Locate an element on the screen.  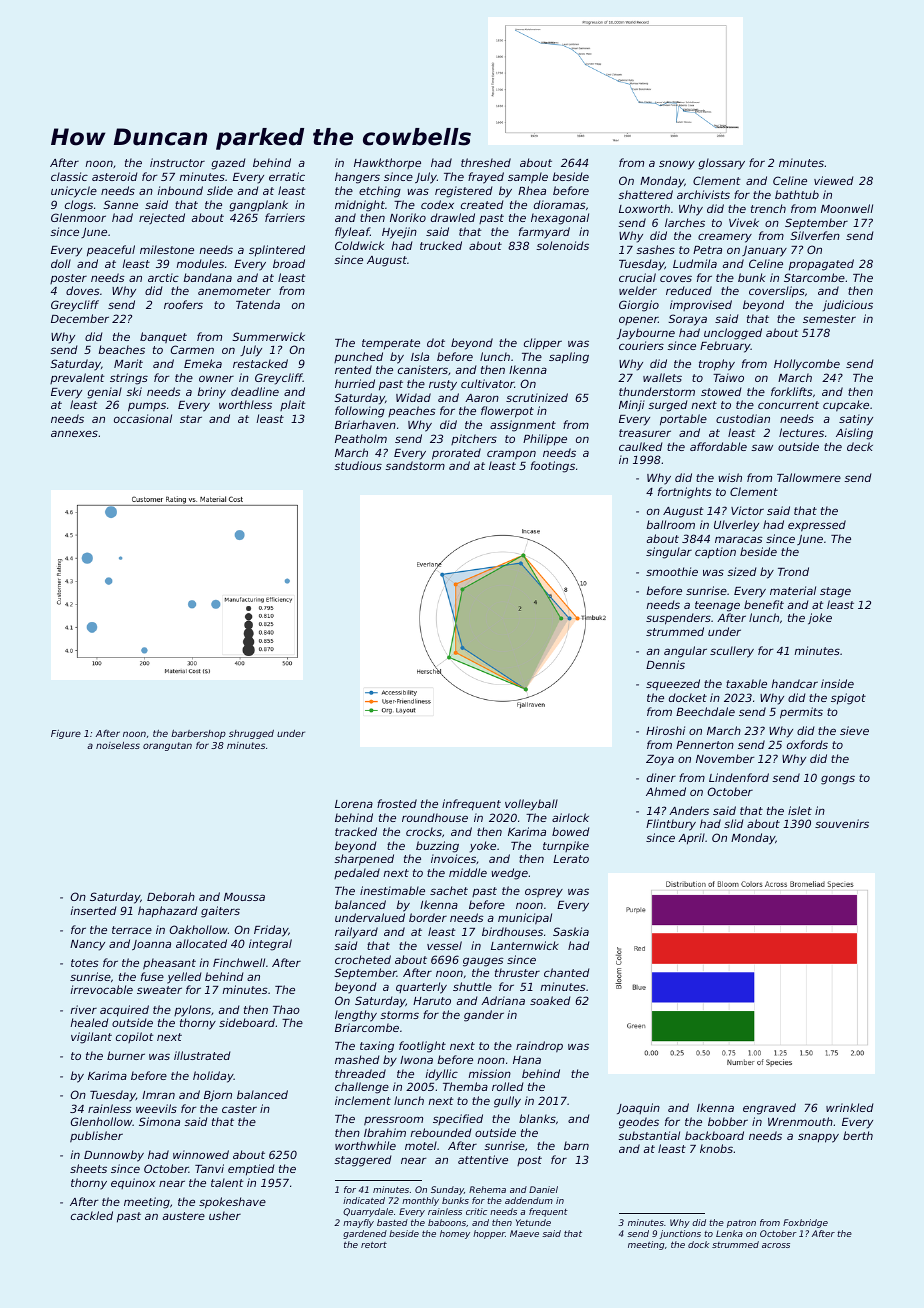
inbound is located at coordinates (180, 190).
